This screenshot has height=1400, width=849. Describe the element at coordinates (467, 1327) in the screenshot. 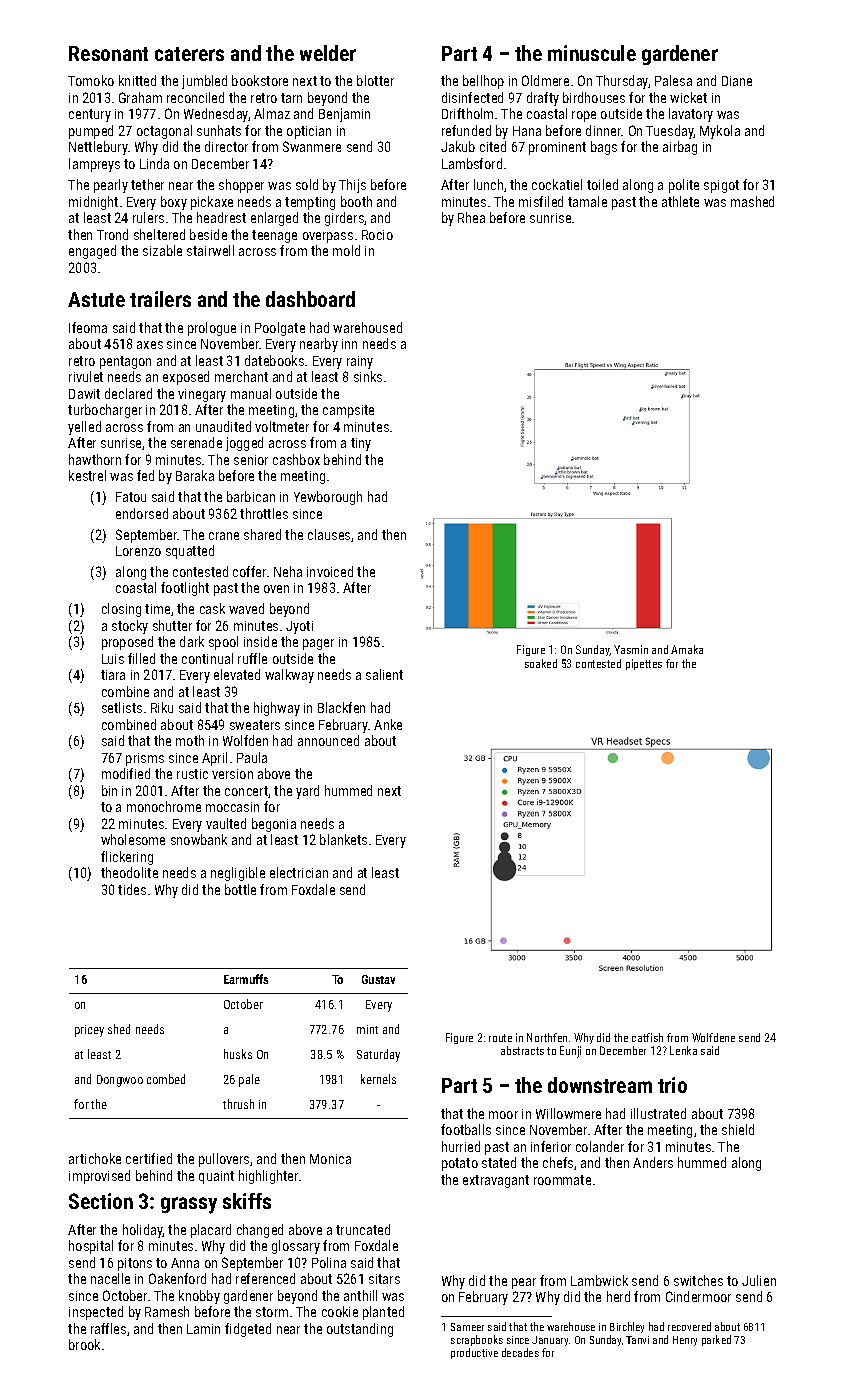

I see `Sameer` at that location.
